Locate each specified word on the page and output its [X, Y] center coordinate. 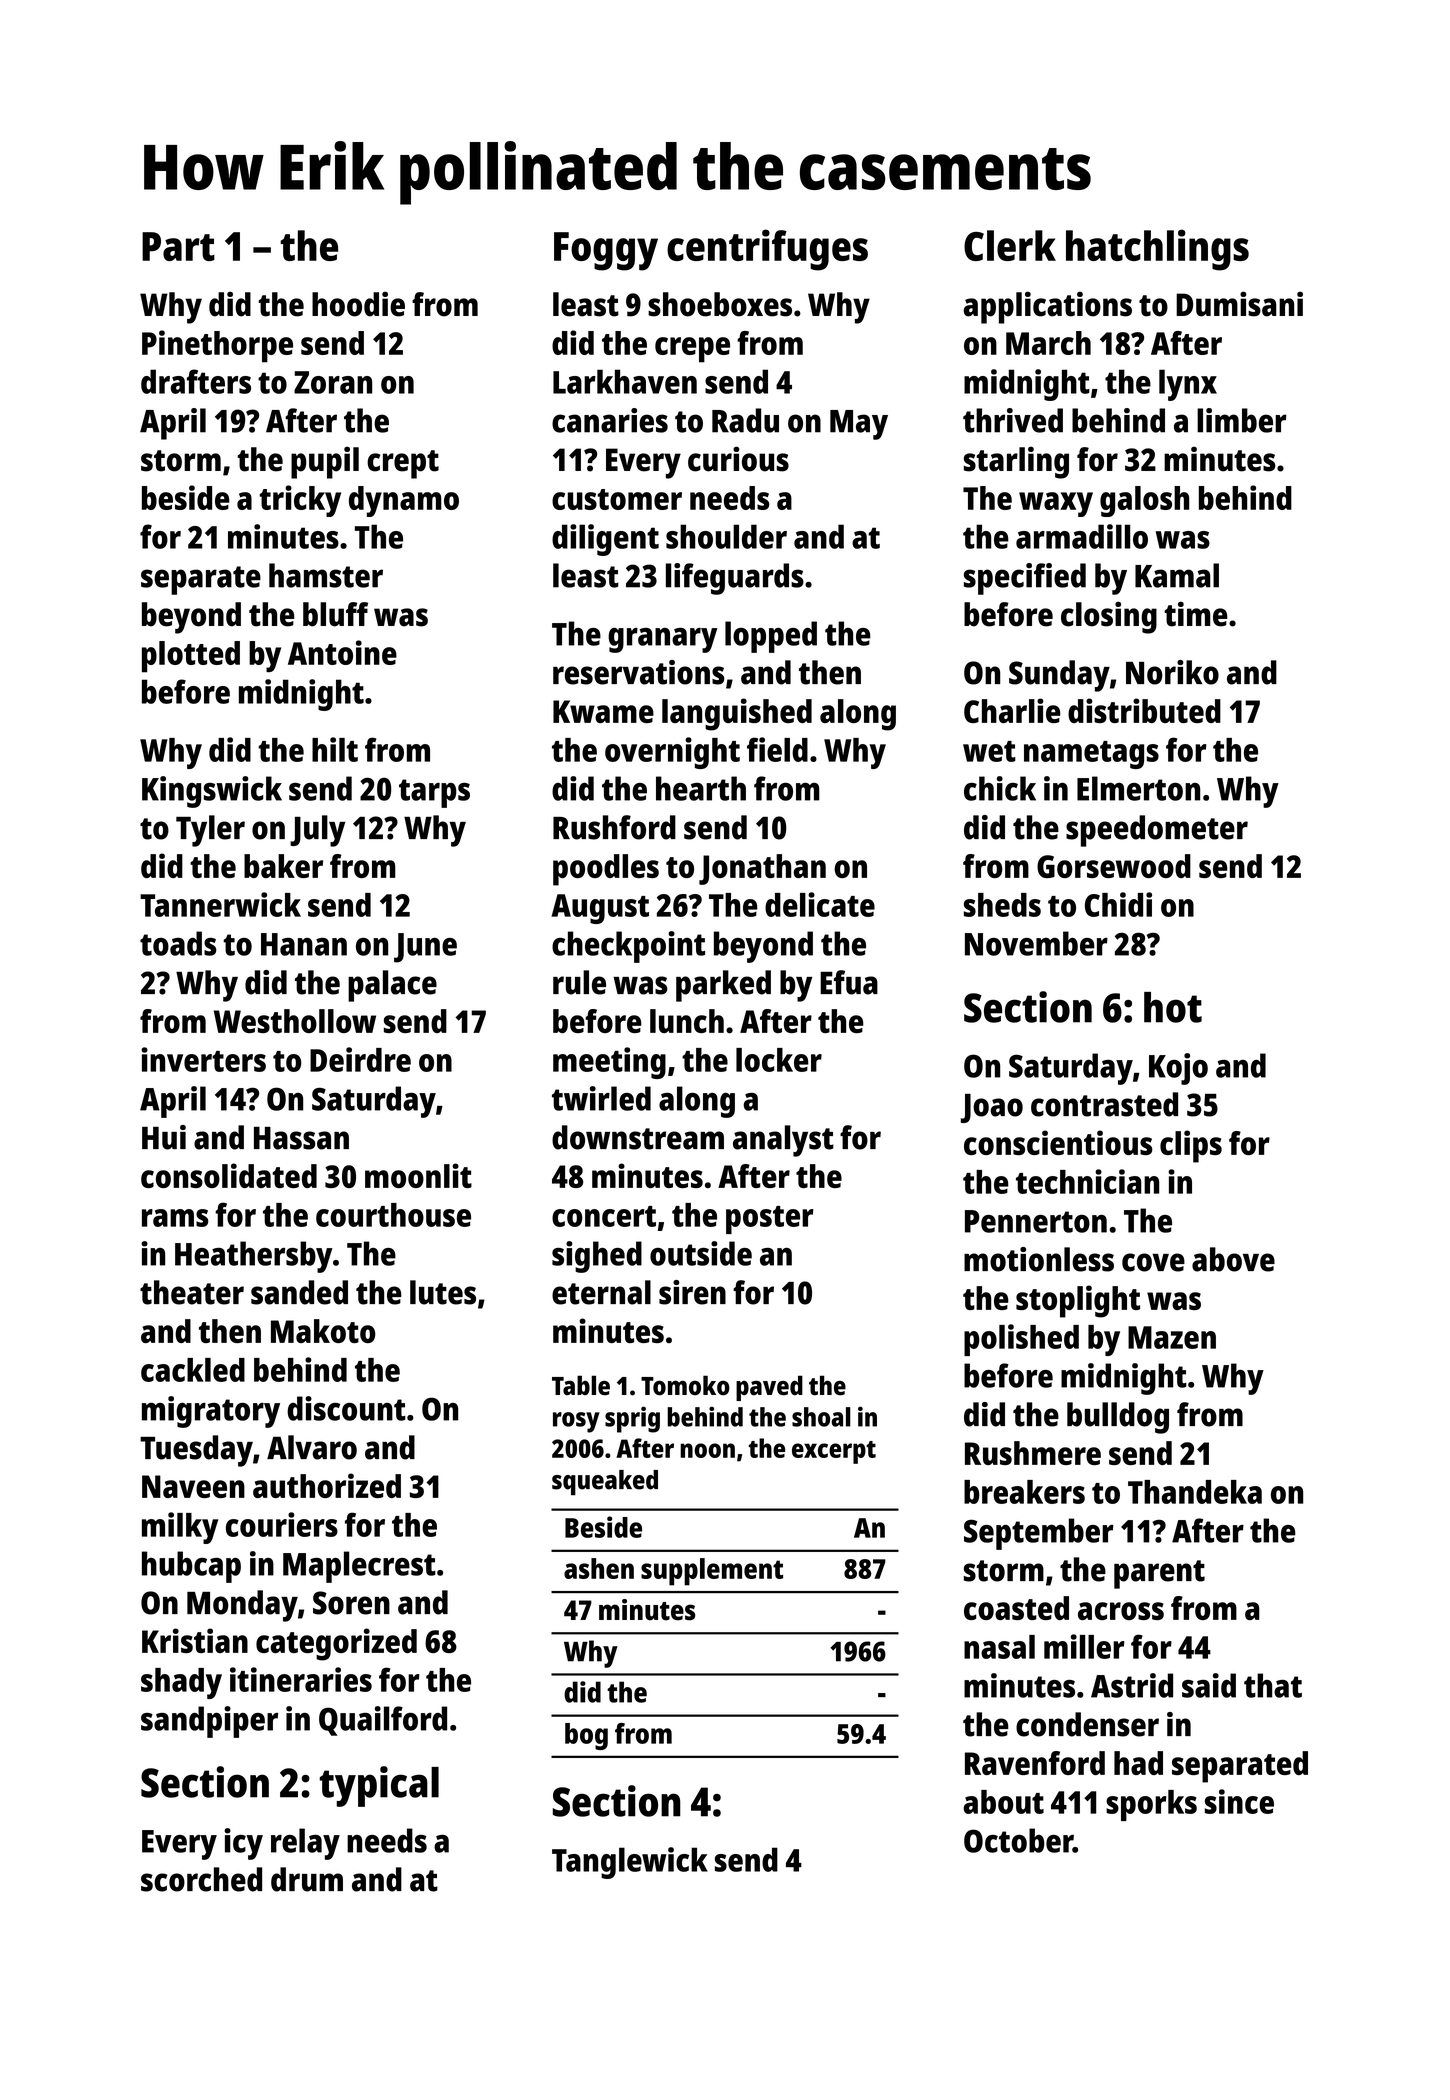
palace [392, 986]
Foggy [606, 251]
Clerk [1010, 245]
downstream [638, 1137]
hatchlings [1157, 250]
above [1233, 1259]
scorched [201, 1879]
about [1003, 1802]
